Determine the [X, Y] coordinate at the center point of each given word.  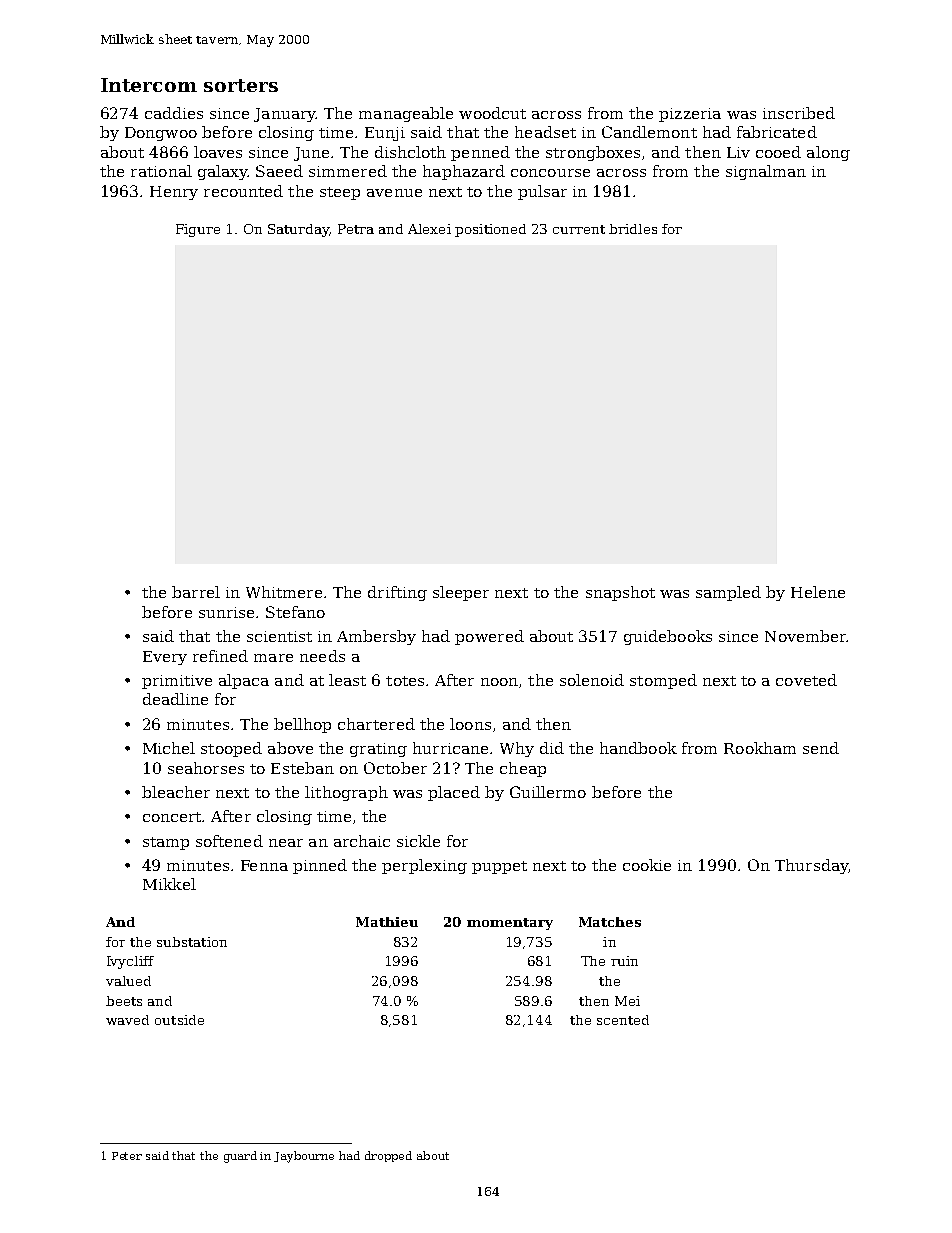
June [311, 154]
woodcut [492, 113]
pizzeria [690, 115]
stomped [663, 681]
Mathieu [387, 922]
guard [240, 1157]
